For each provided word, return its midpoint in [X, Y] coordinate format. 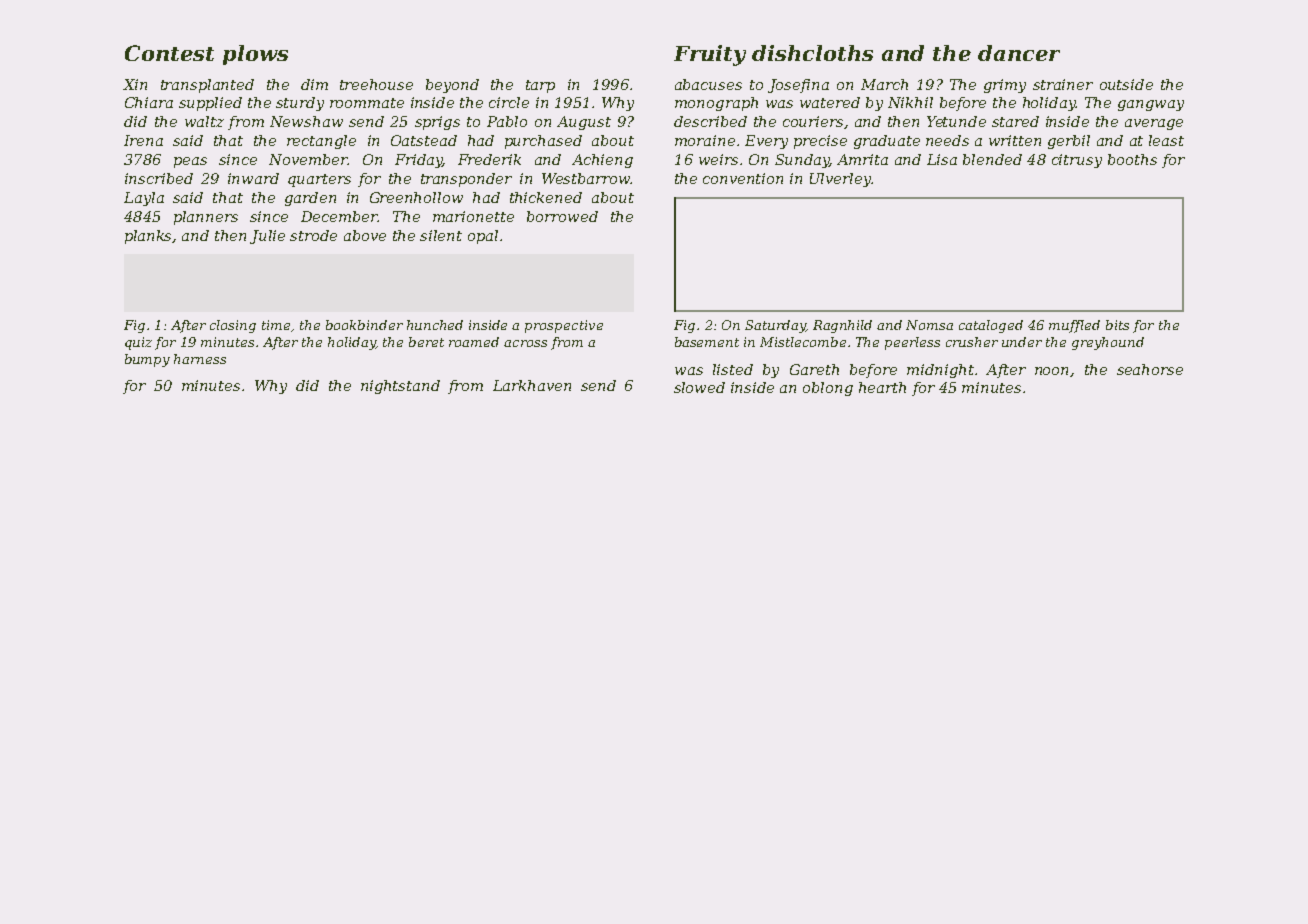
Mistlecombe [803, 342]
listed [733, 369]
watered [830, 102]
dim [314, 84]
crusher [972, 342]
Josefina [798, 86]
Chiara [149, 102]
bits [1117, 325]
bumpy [147, 360]
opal [483, 237]
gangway [1151, 105]
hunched [435, 325]
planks [149, 237]
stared [1015, 121]
